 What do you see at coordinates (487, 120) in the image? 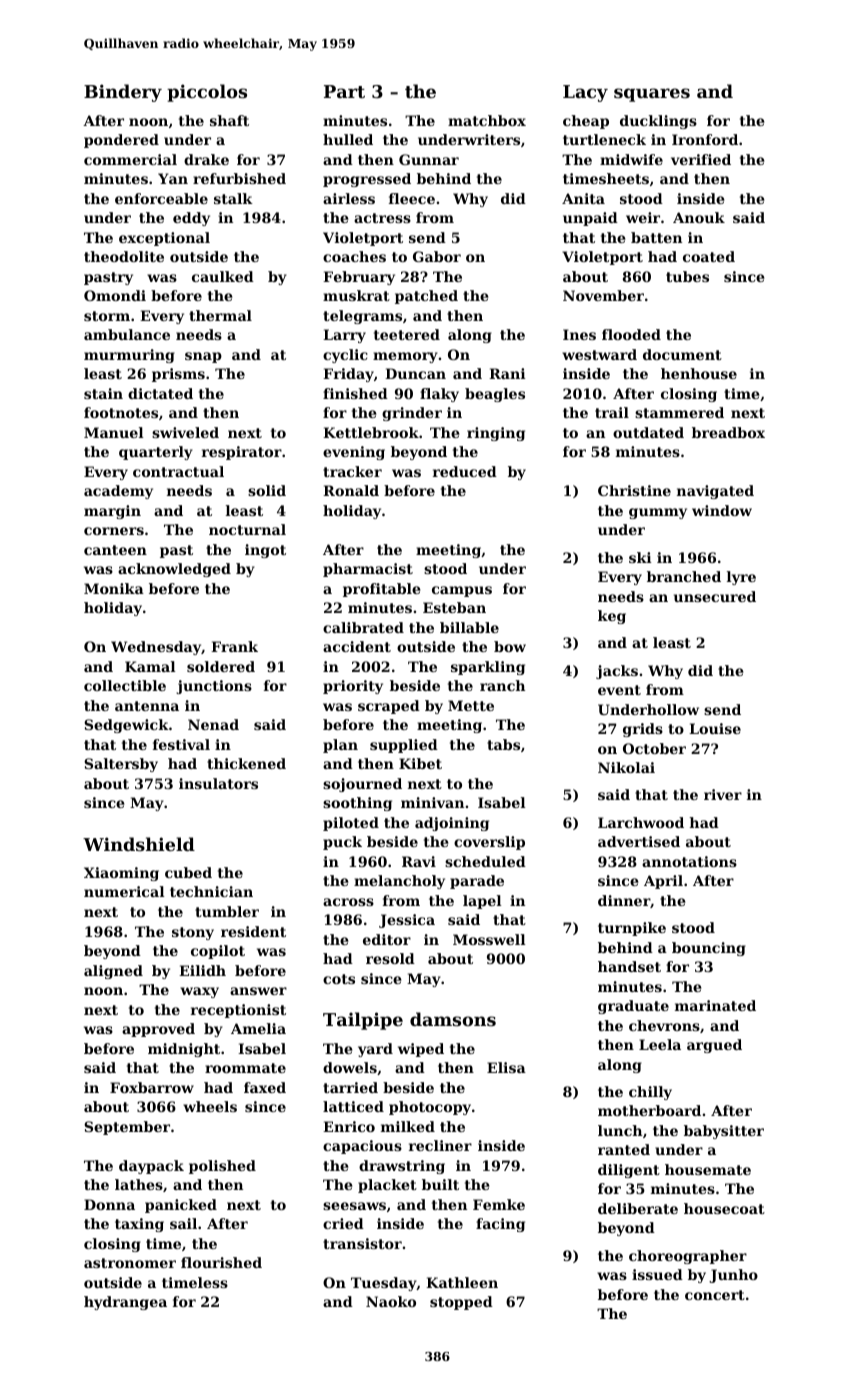
I see `matchbox` at bounding box center [487, 120].
